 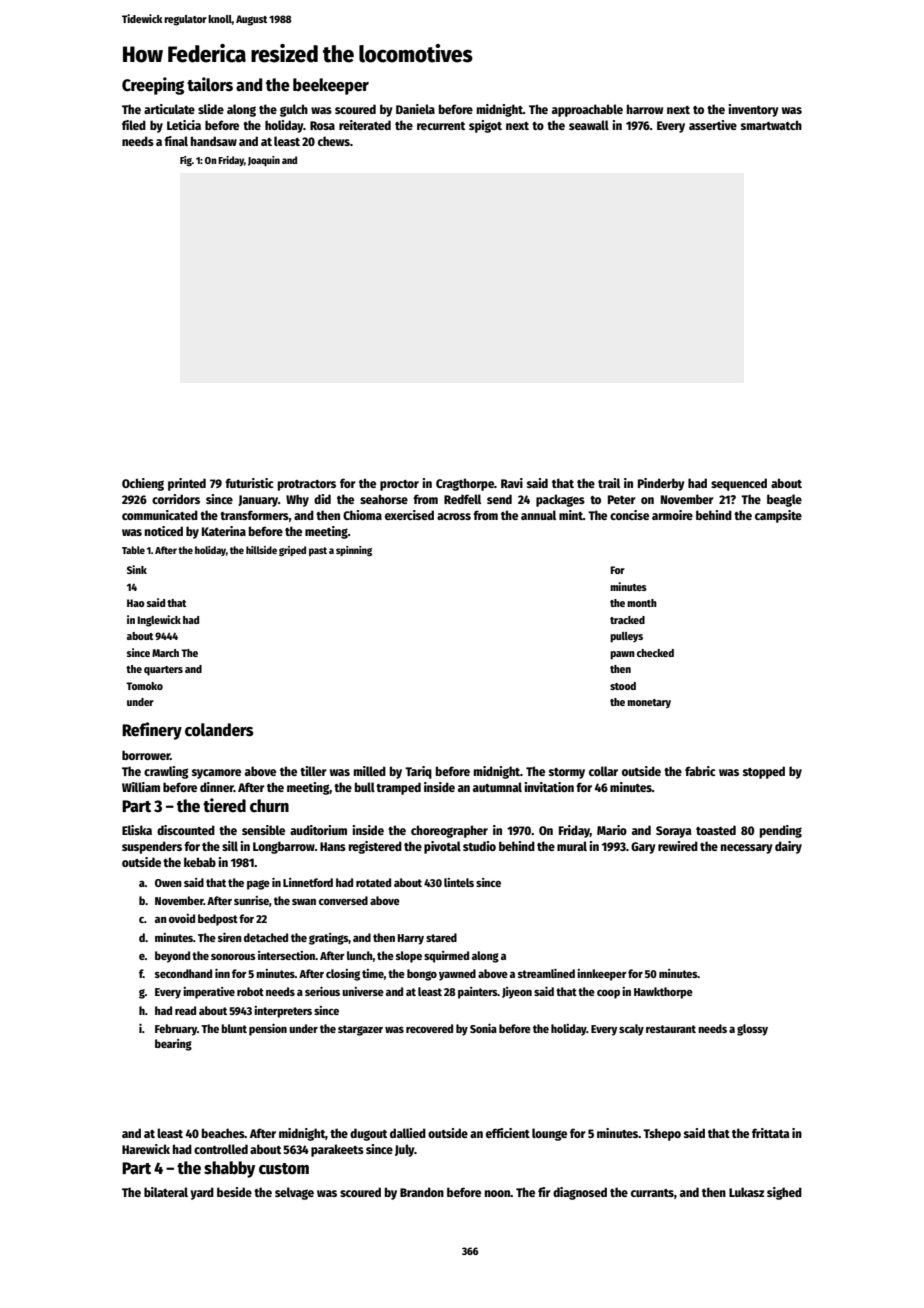 I want to click on necessary, so click(x=747, y=849).
